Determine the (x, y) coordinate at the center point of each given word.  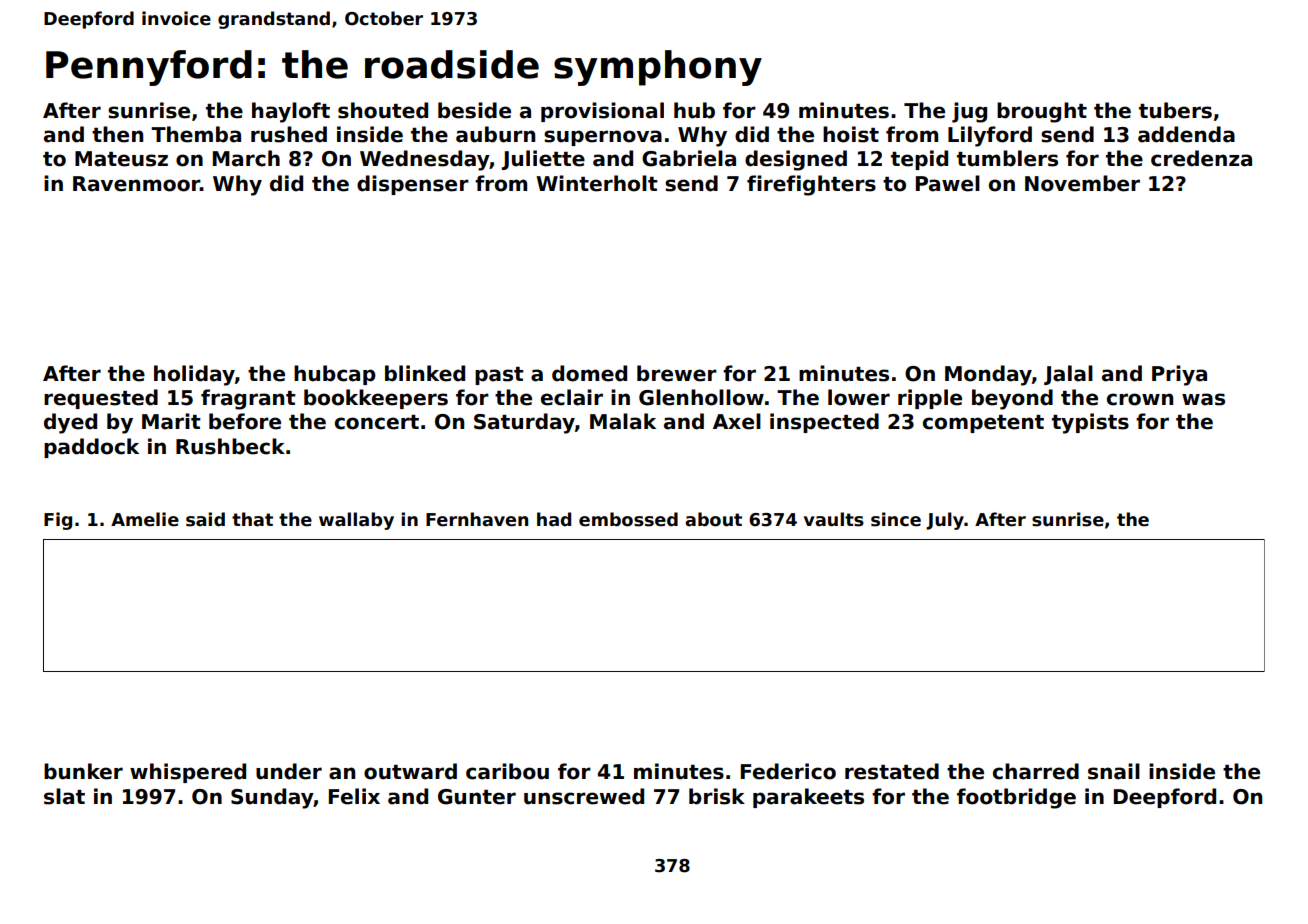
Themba (196, 134)
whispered (188, 773)
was (1203, 399)
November (1082, 183)
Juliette (543, 160)
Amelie (145, 519)
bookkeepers (376, 399)
